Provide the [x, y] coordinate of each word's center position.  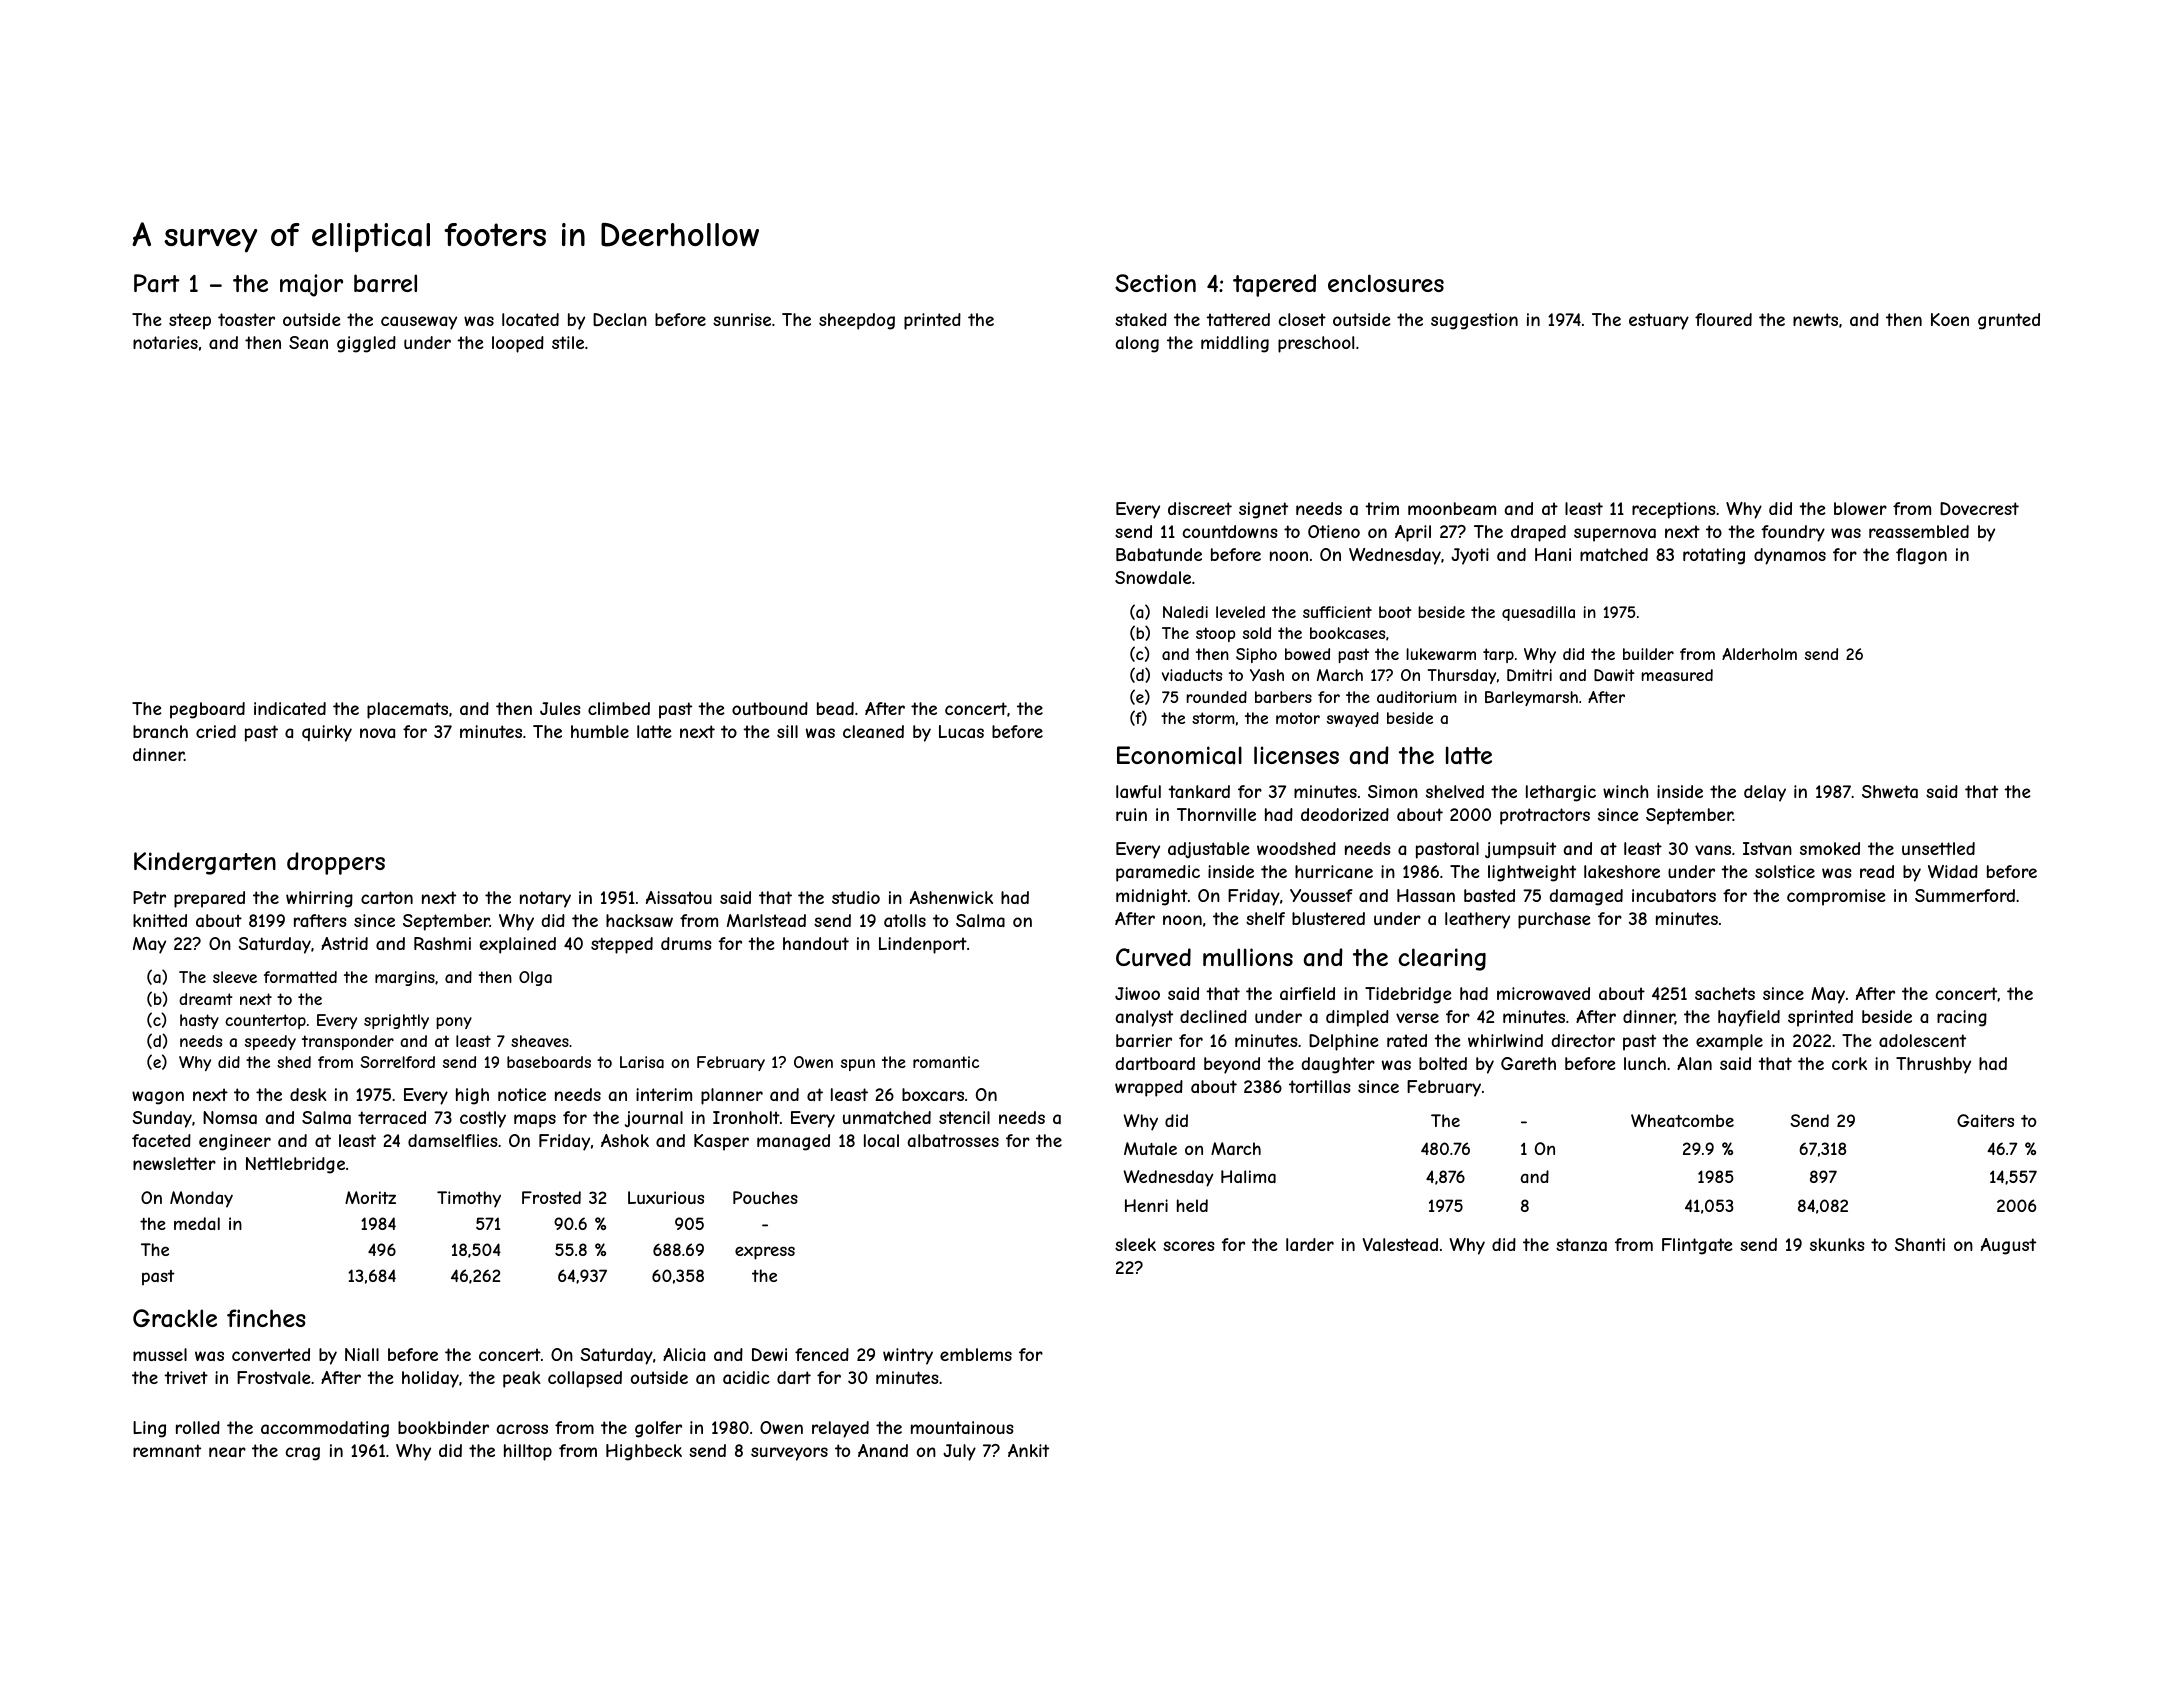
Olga [535, 978]
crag [303, 1454]
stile [568, 342]
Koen [1950, 319]
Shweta [1890, 791]
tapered [1274, 285]
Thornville [1216, 814]
